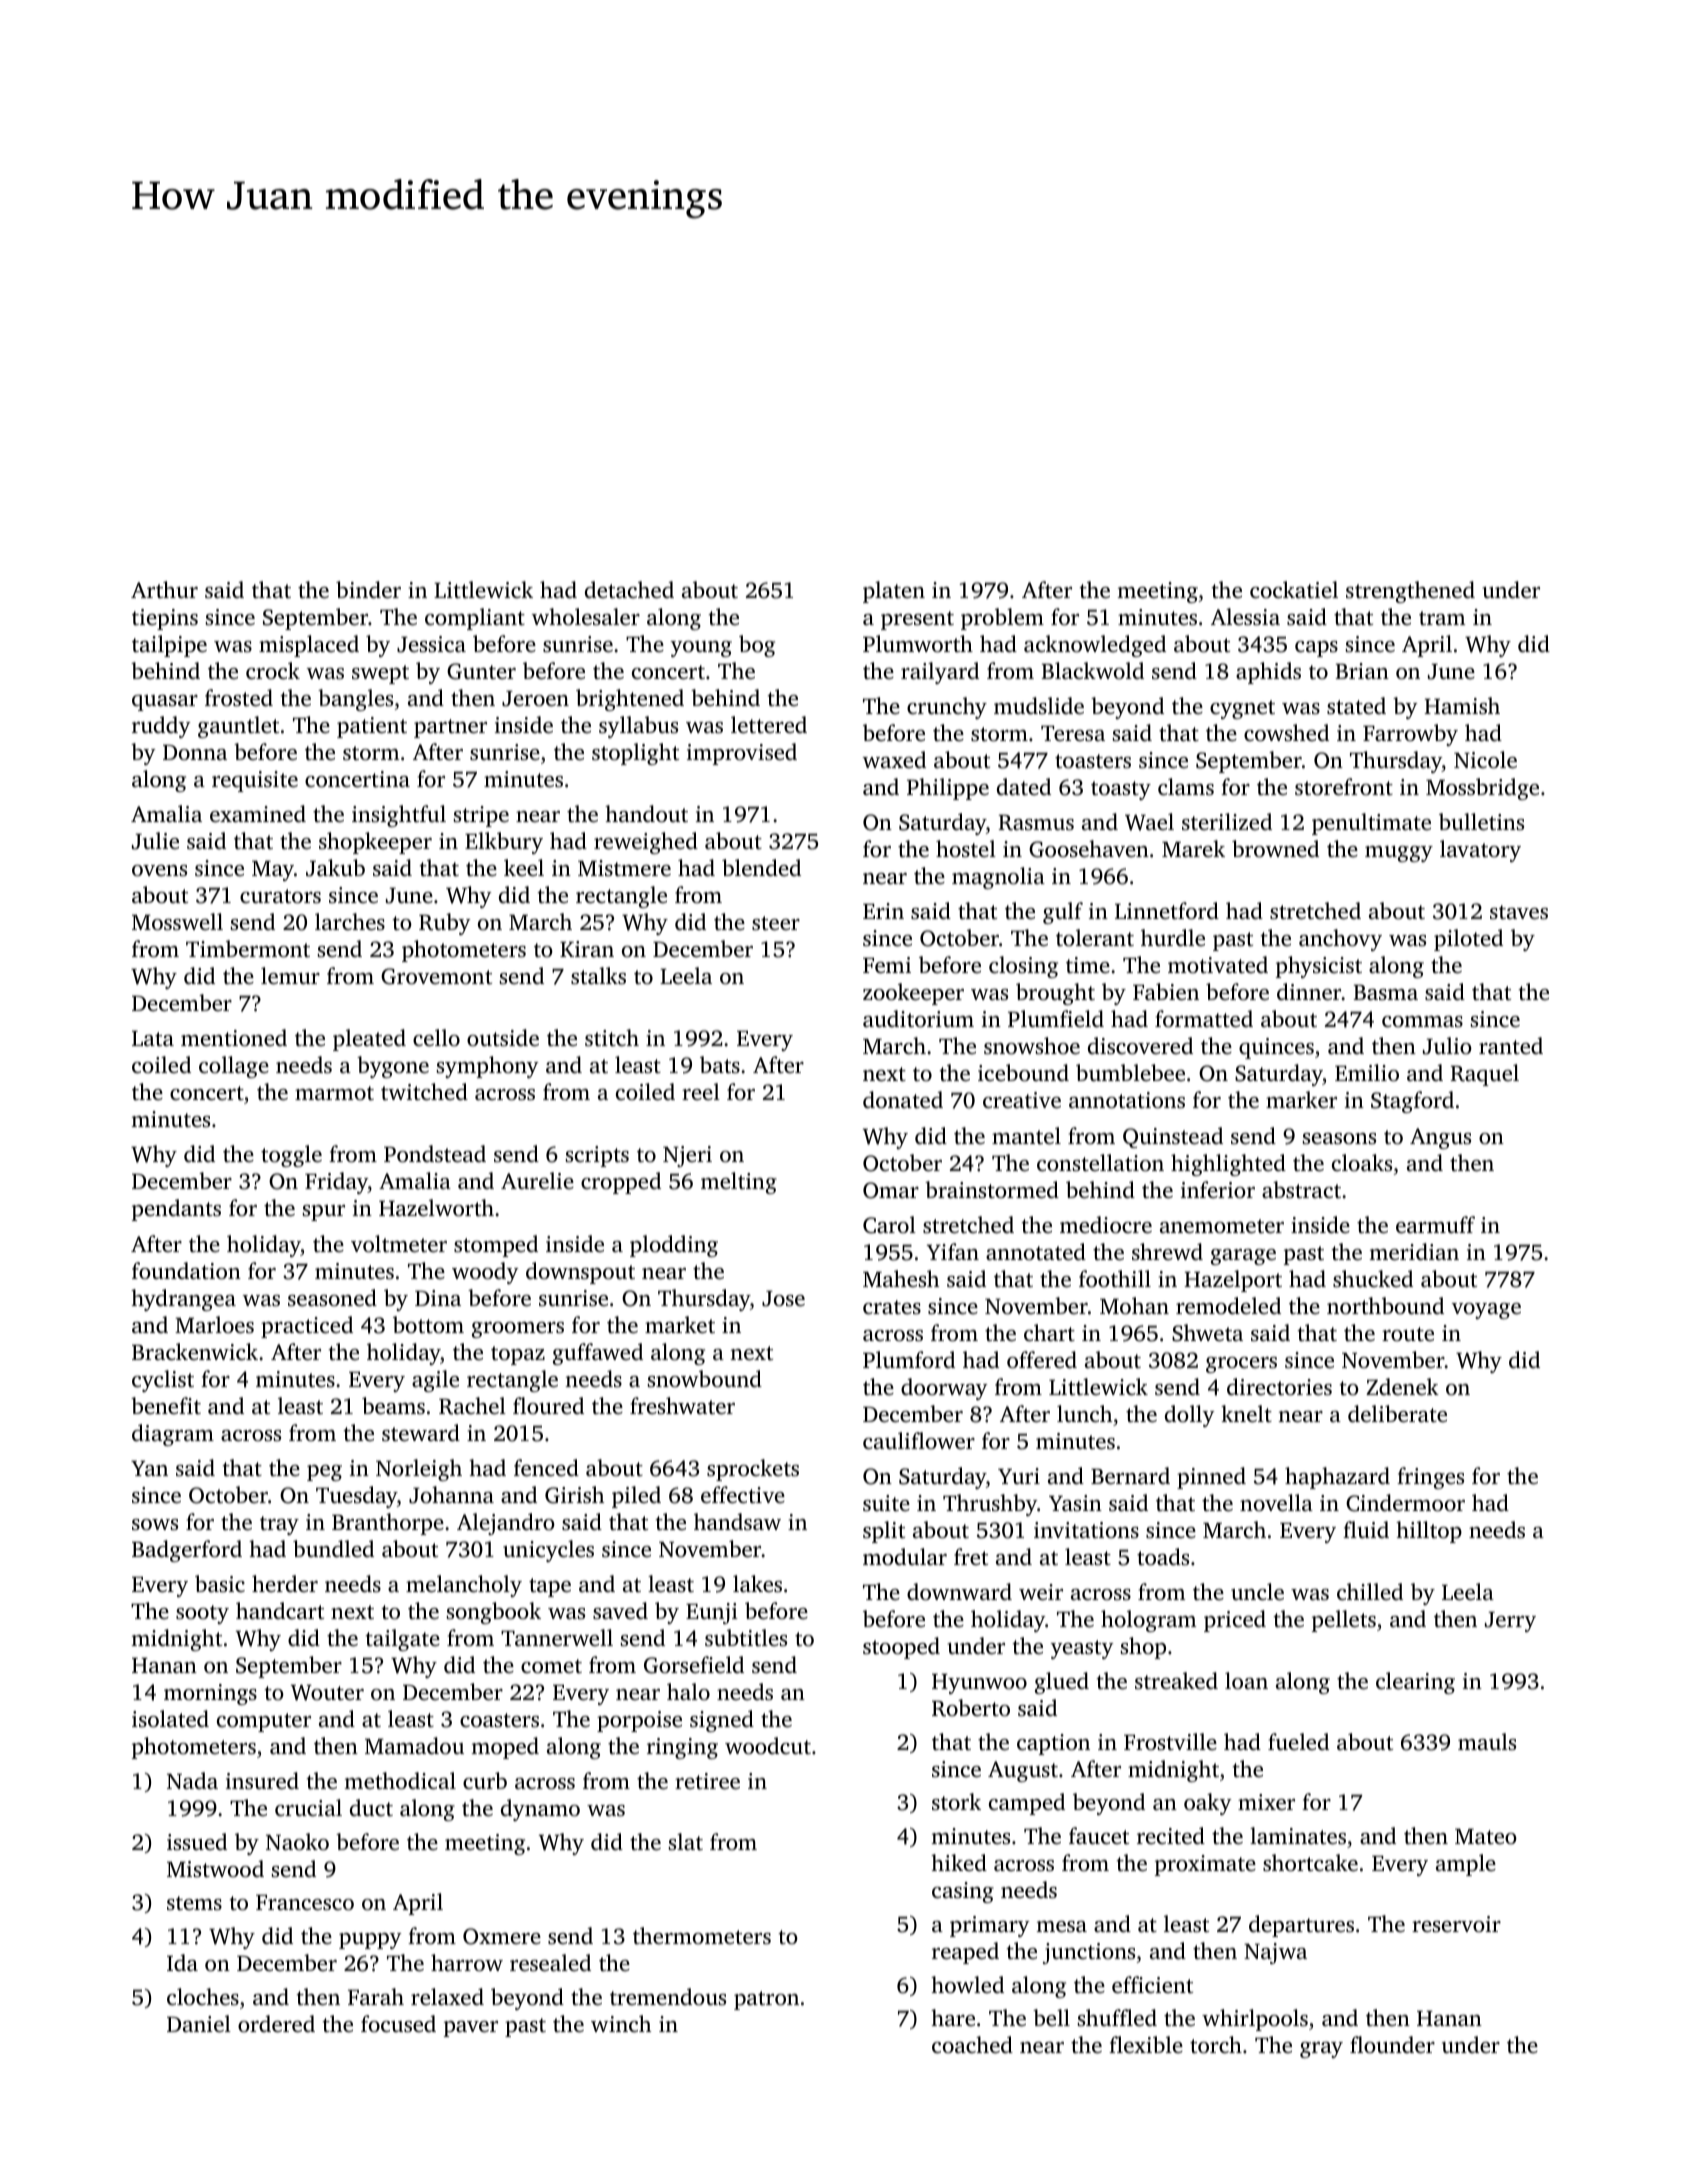 The height and width of the screenshot is (2178, 1683). I want to click on muggy, so click(1399, 854).
